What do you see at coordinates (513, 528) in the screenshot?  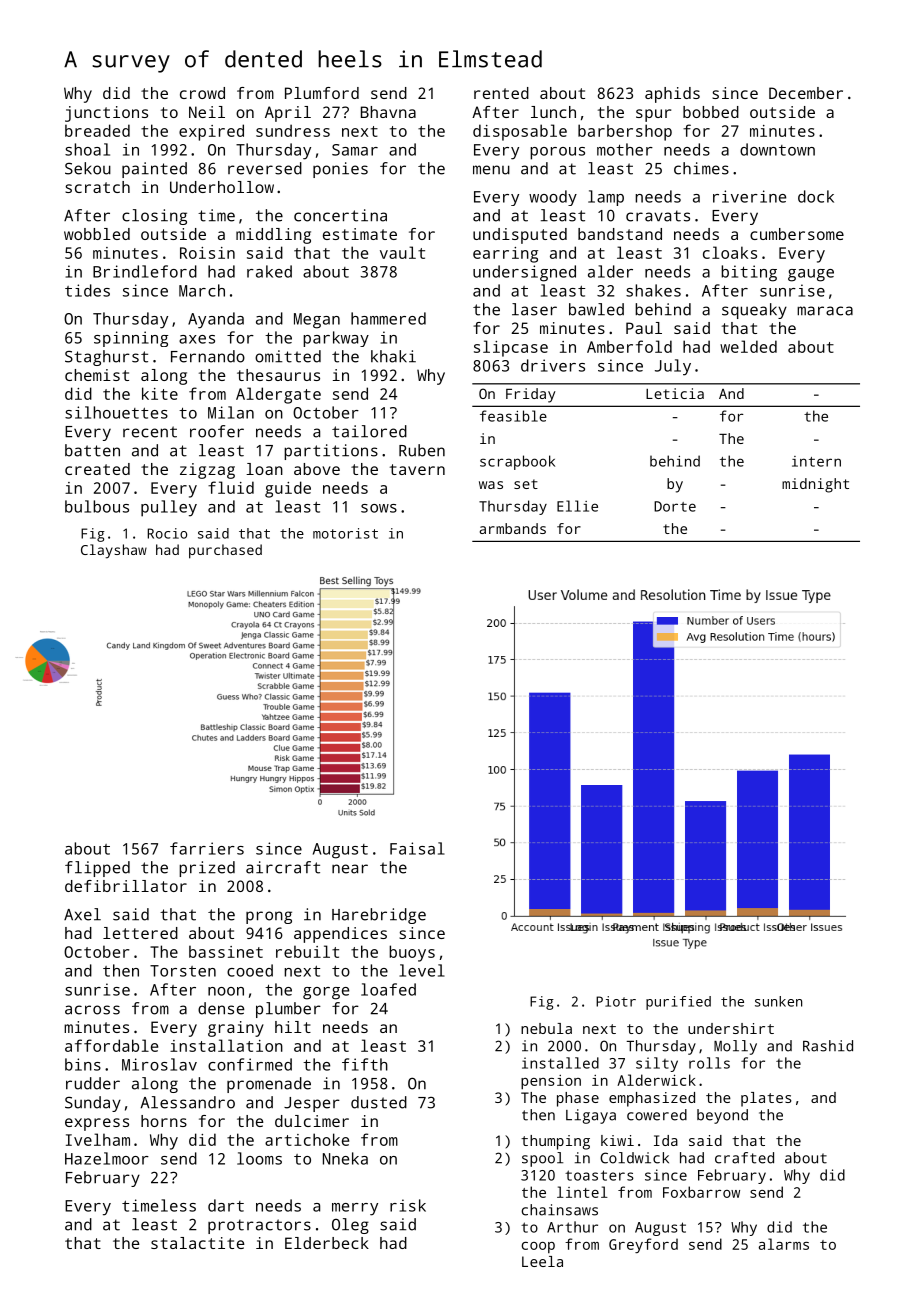 I see `armbands` at bounding box center [513, 528].
